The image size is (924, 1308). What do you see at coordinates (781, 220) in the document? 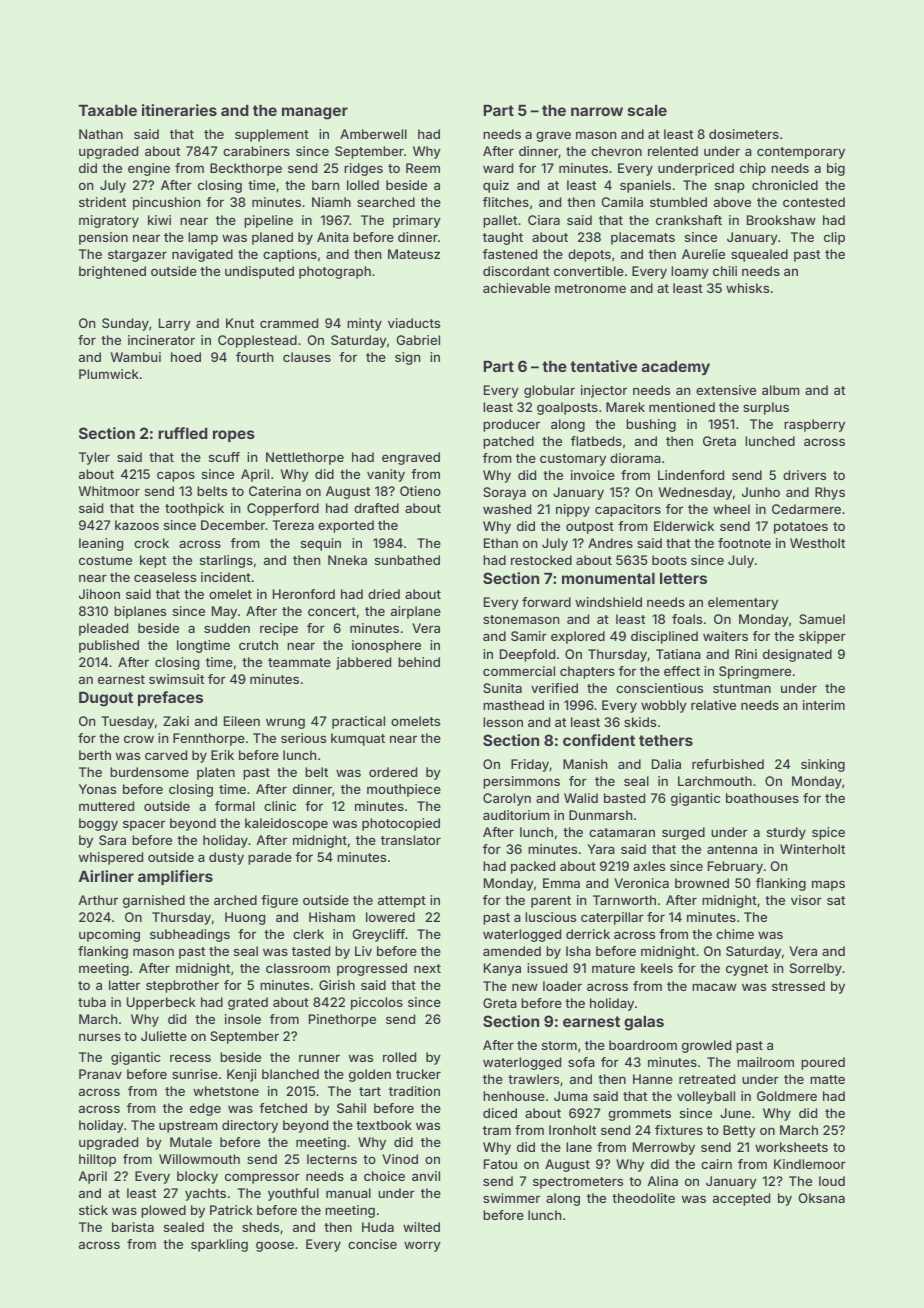
I see `Brookshaw` at bounding box center [781, 220].
